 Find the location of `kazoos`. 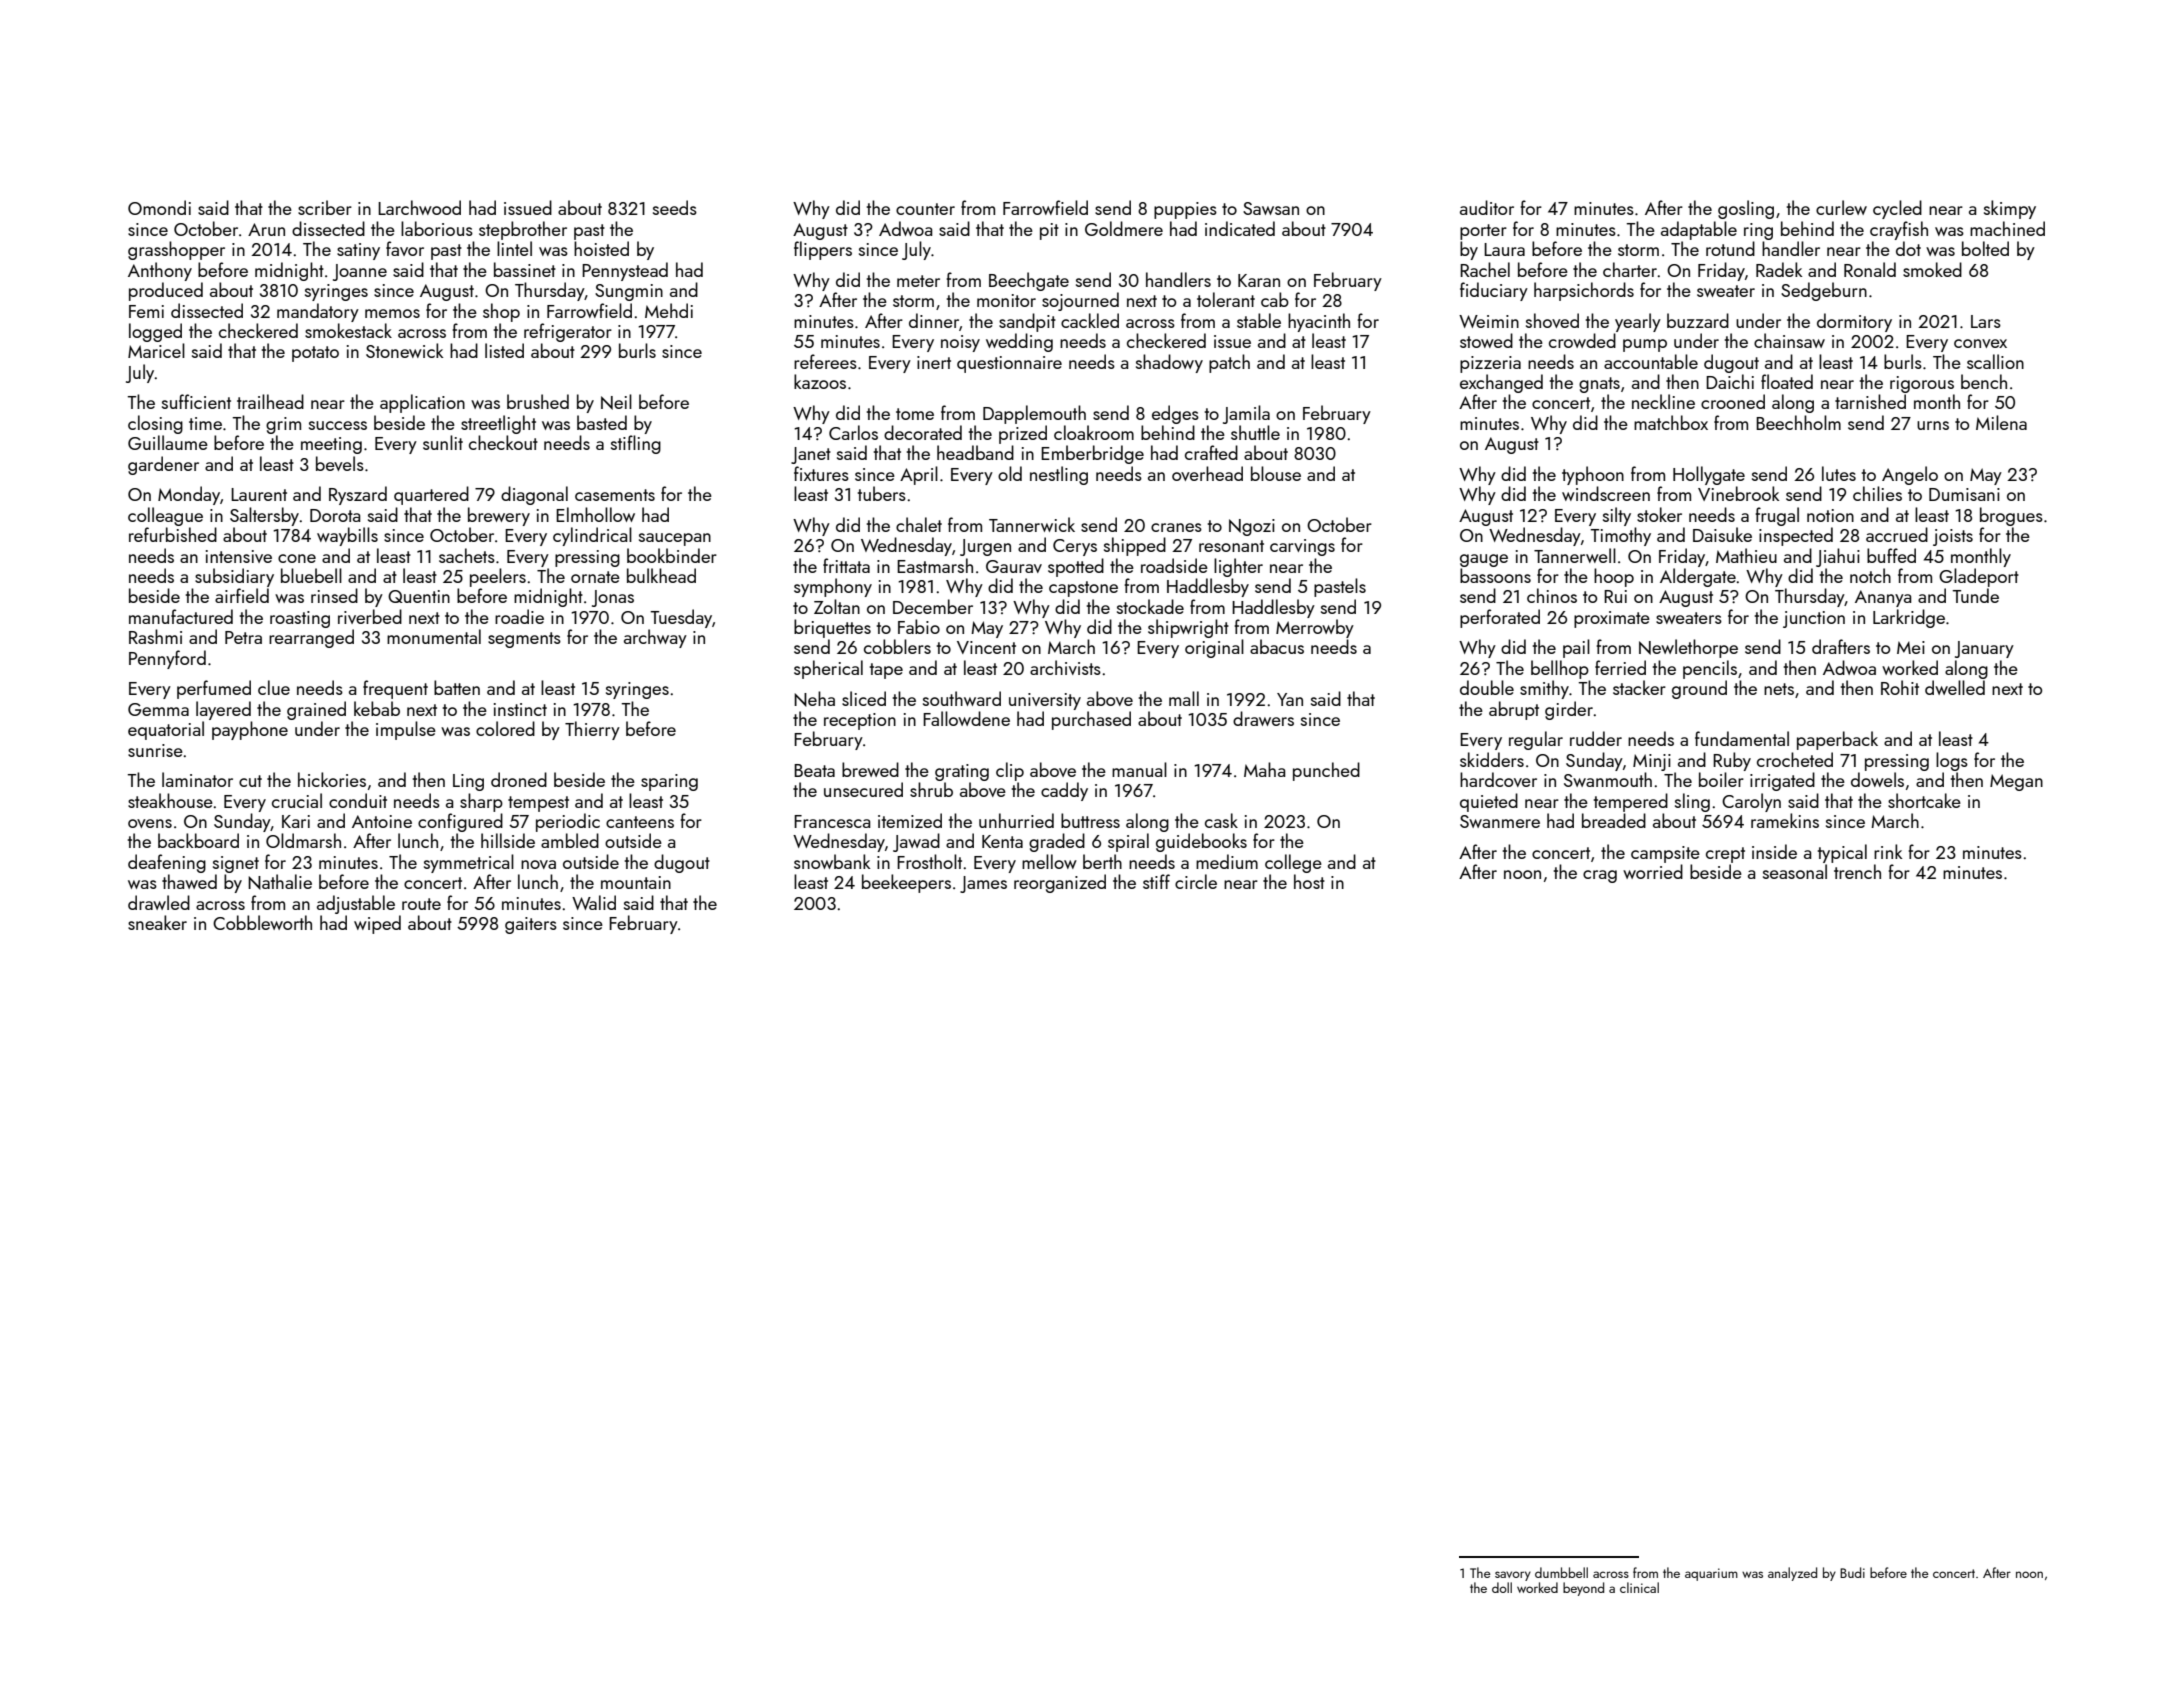

kazoos is located at coordinates (820, 381).
